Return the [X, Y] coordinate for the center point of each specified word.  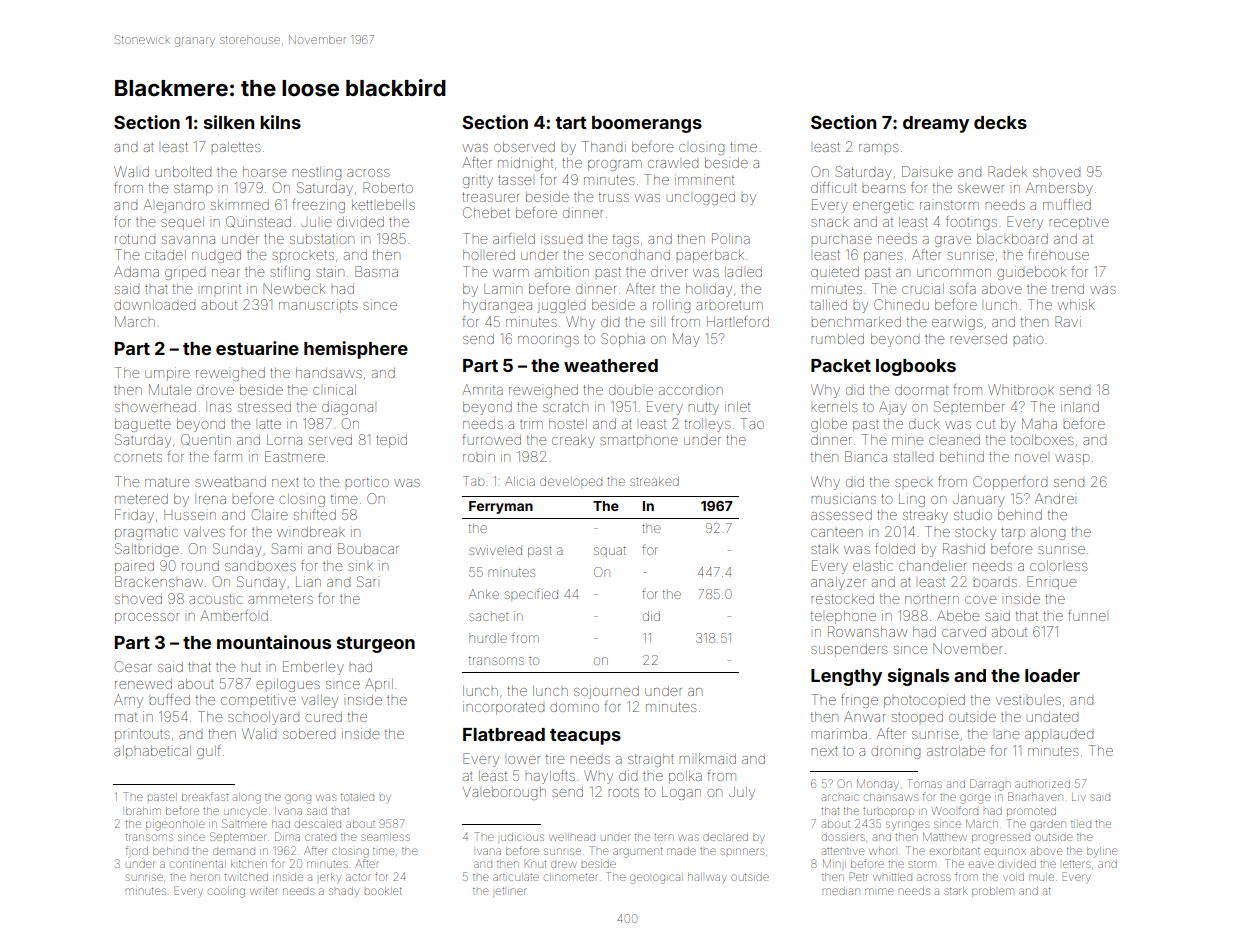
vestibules [1028, 700]
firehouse [1058, 254]
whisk [1076, 304]
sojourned [606, 692]
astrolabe [956, 751]
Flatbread [504, 734]
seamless [385, 837]
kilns [280, 122]
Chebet [486, 212]
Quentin [206, 440]
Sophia [623, 340]
